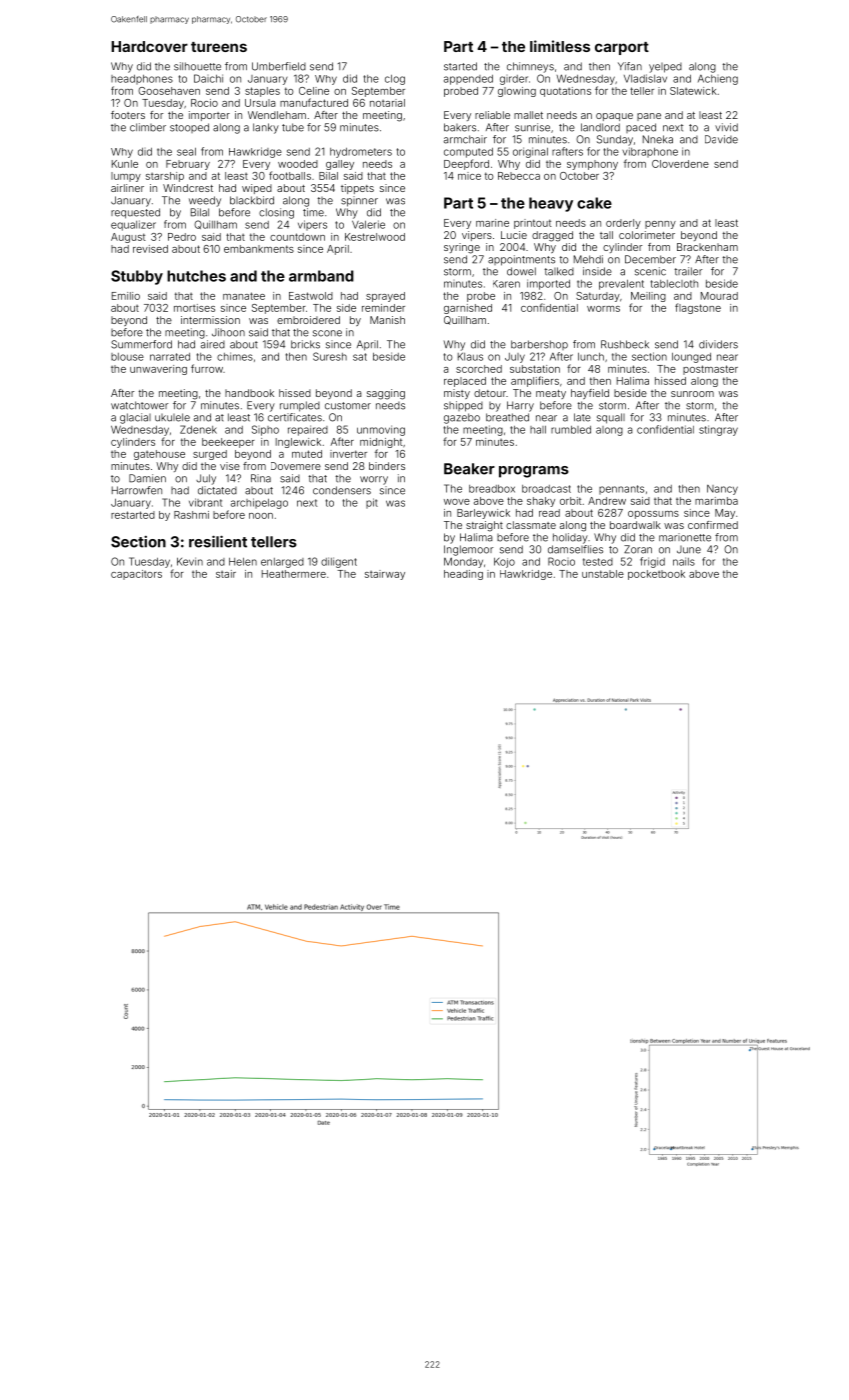 The height and width of the page is (1400, 849). Describe the element at coordinates (492, 223) in the page. I see `marine` at that location.
